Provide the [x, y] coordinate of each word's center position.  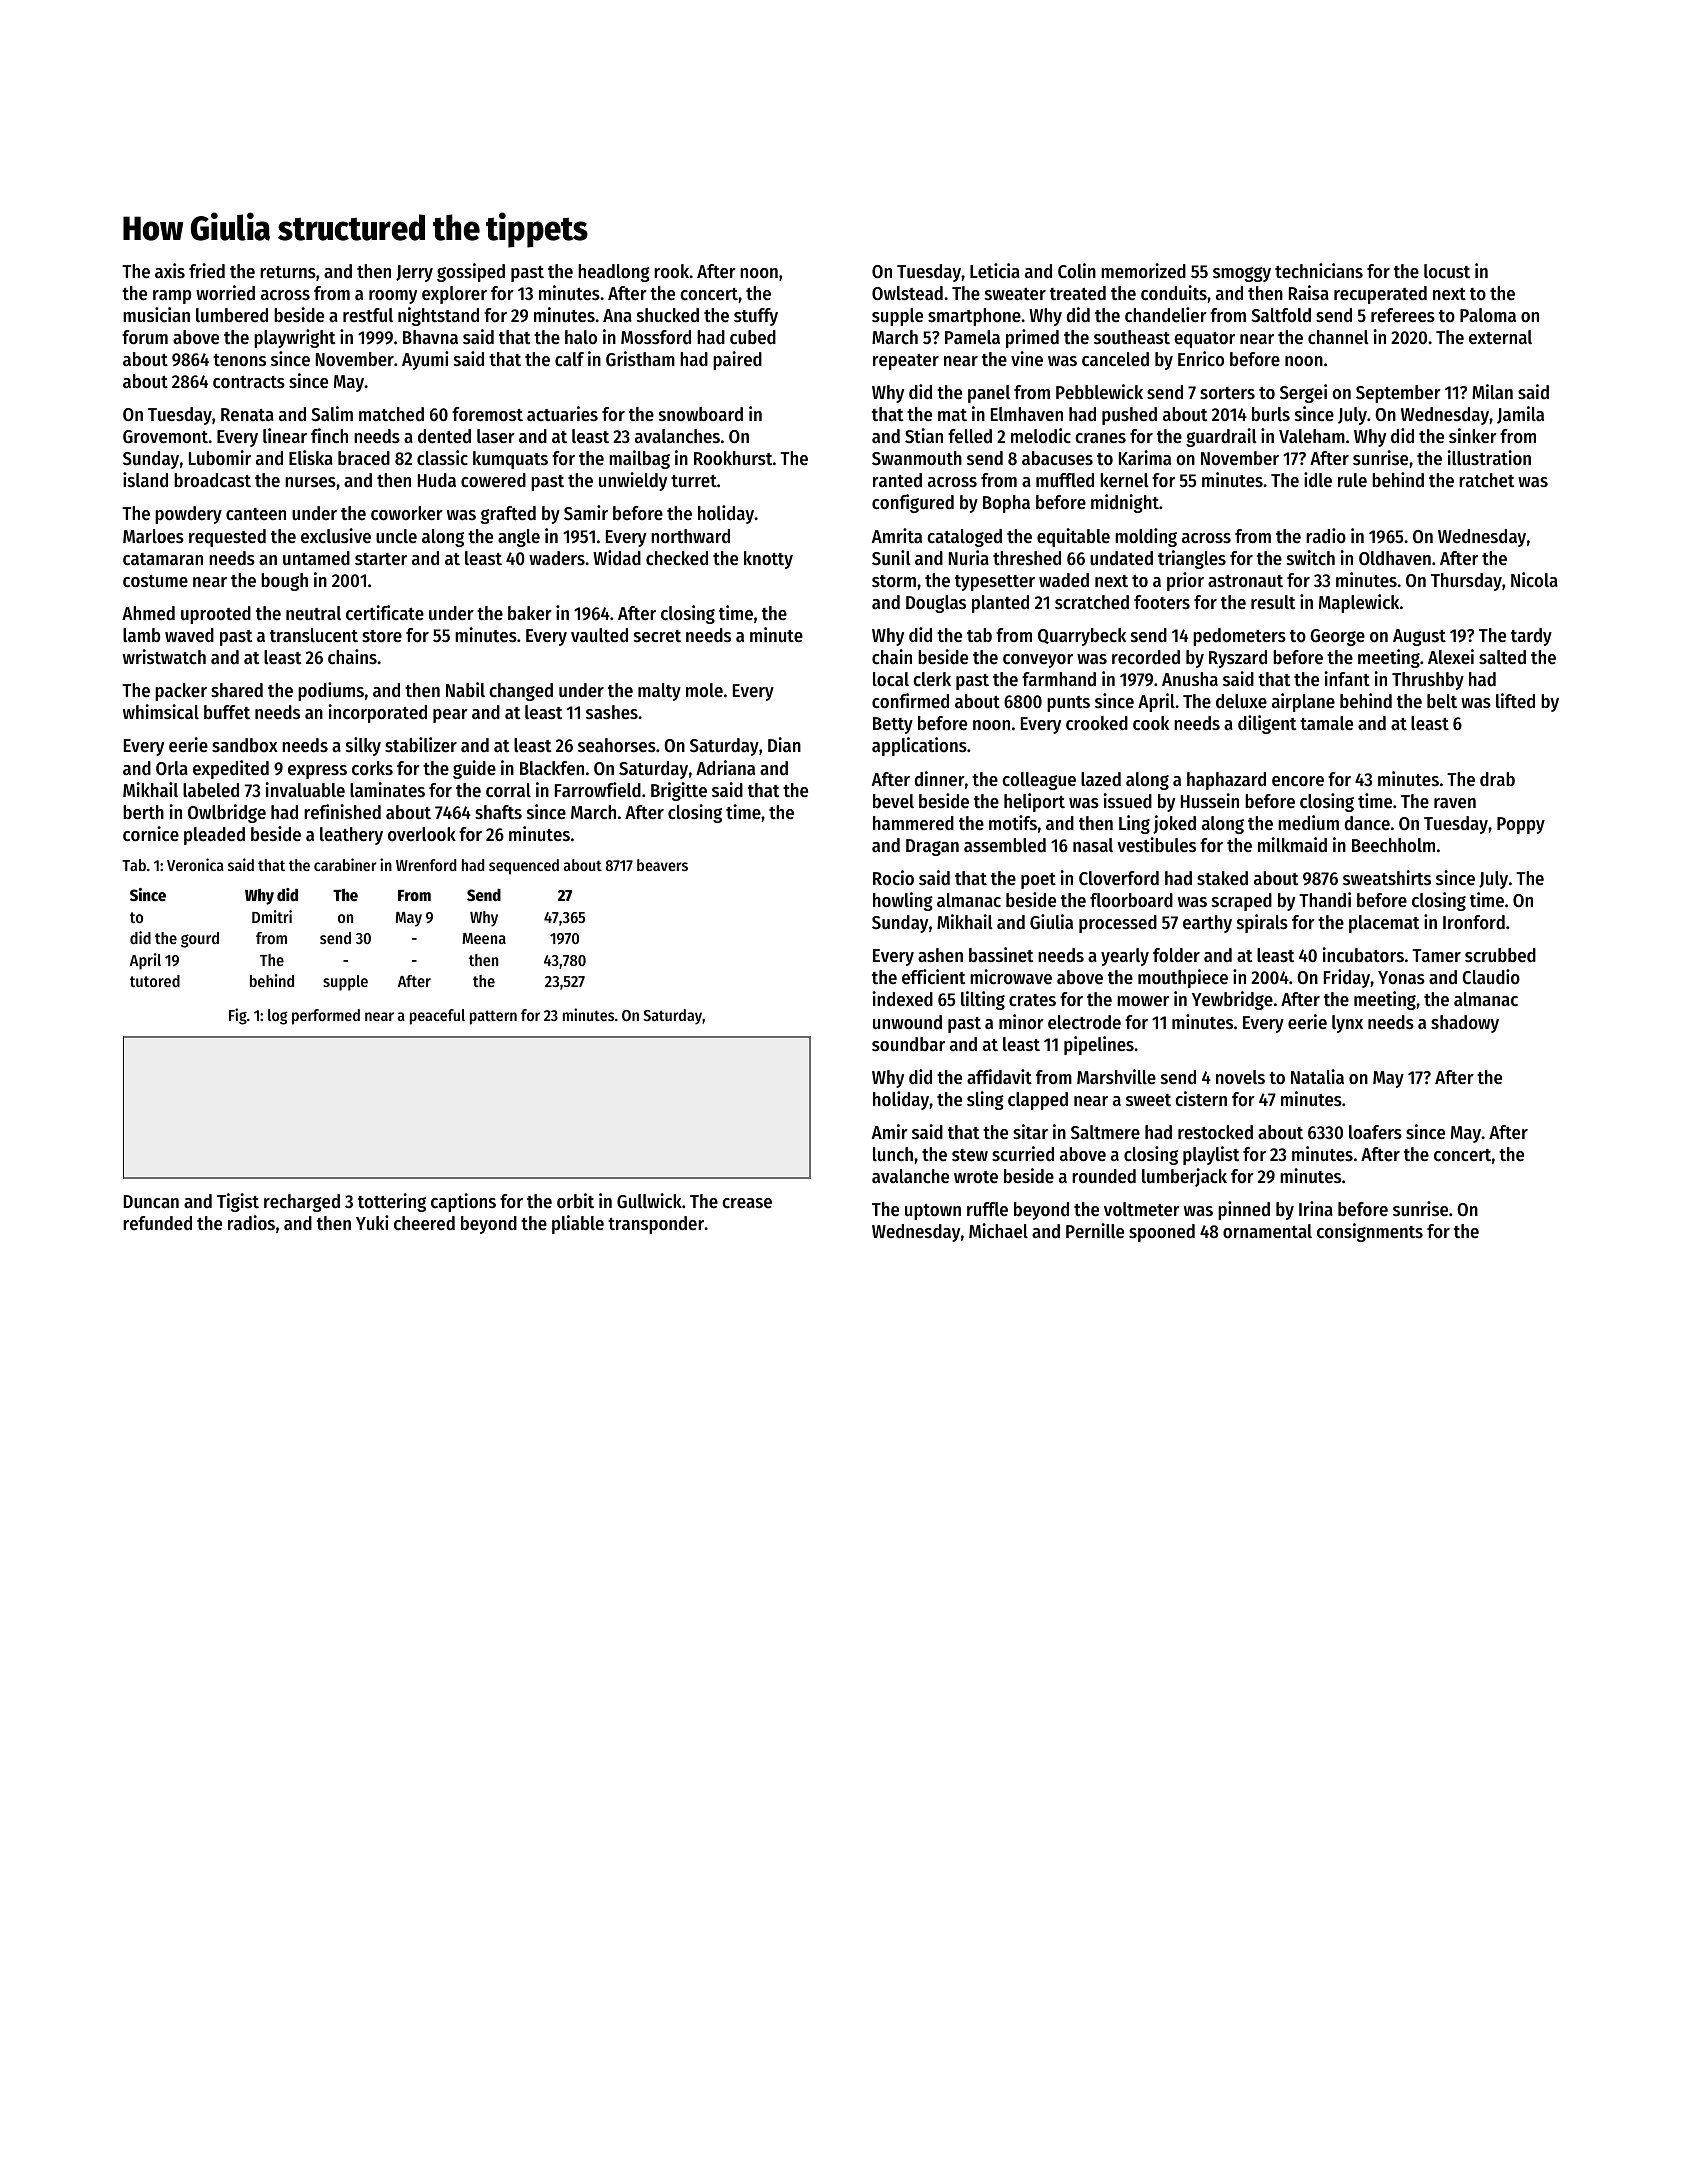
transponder [656, 1225]
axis [170, 271]
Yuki [372, 1222]
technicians [1319, 271]
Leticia [995, 271]
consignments [1370, 1232]
